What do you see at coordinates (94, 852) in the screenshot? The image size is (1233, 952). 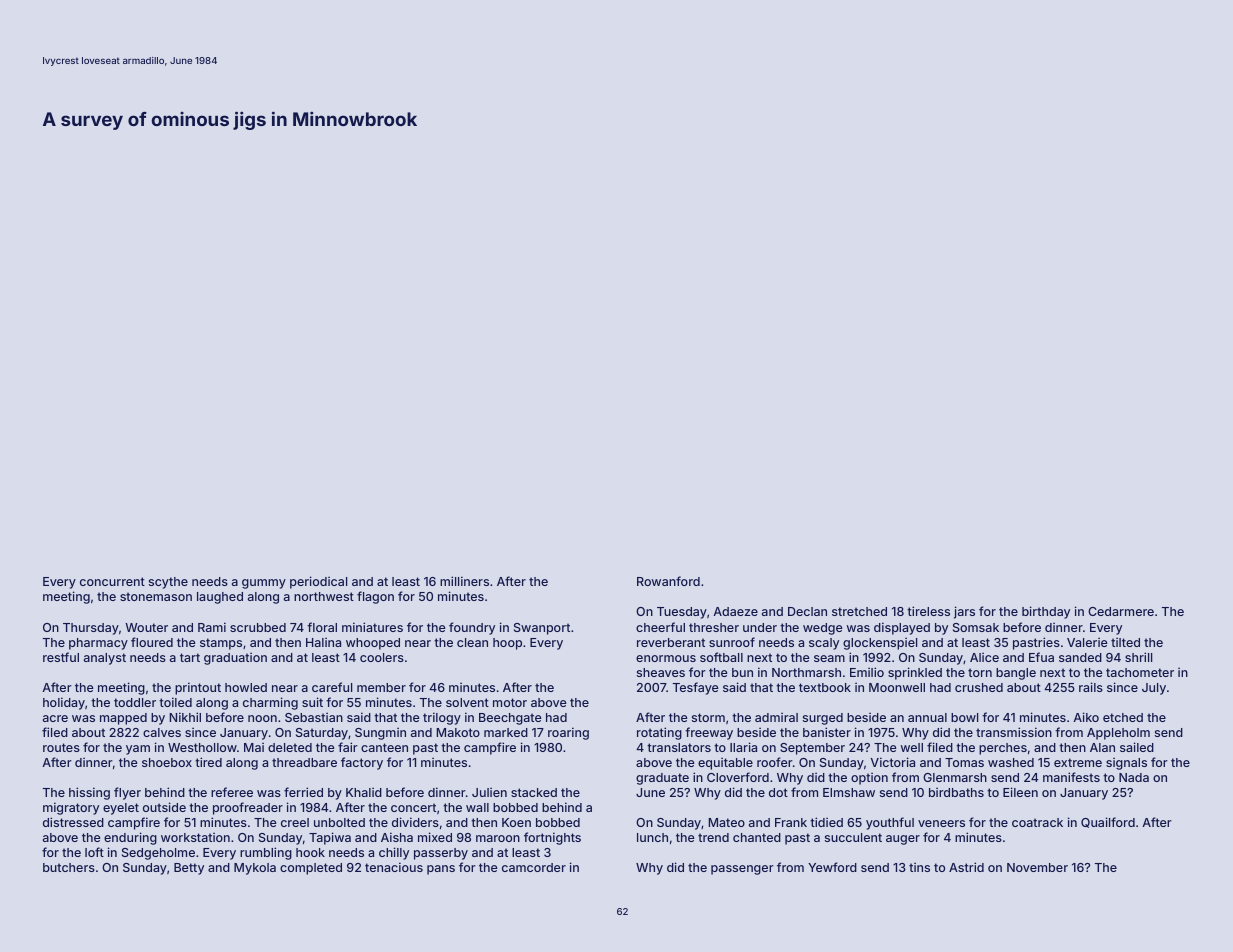 I see `loft` at bounding box center [94, 852].
